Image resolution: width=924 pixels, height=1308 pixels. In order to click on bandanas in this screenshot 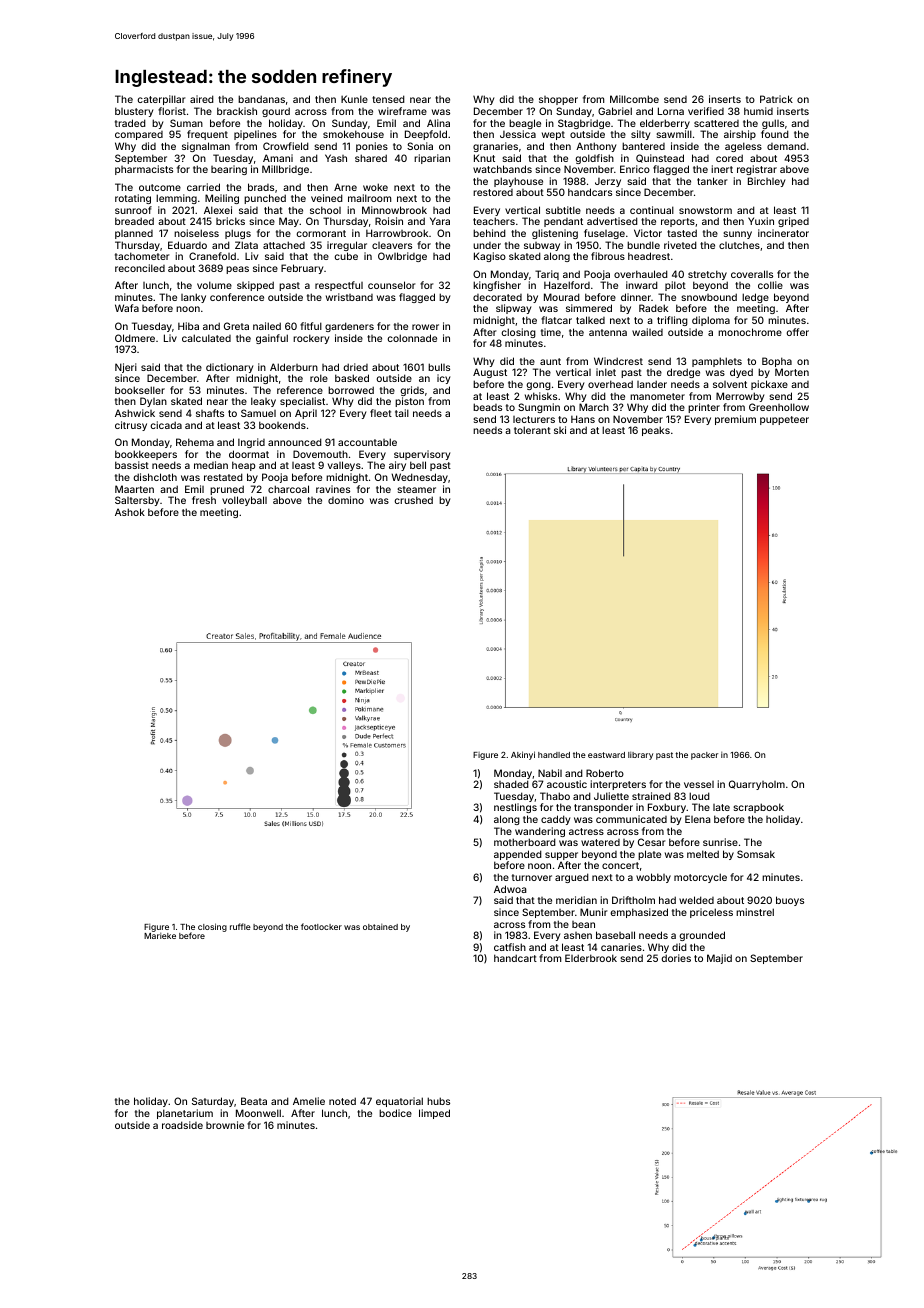, I will do `click(261, 99)`.
